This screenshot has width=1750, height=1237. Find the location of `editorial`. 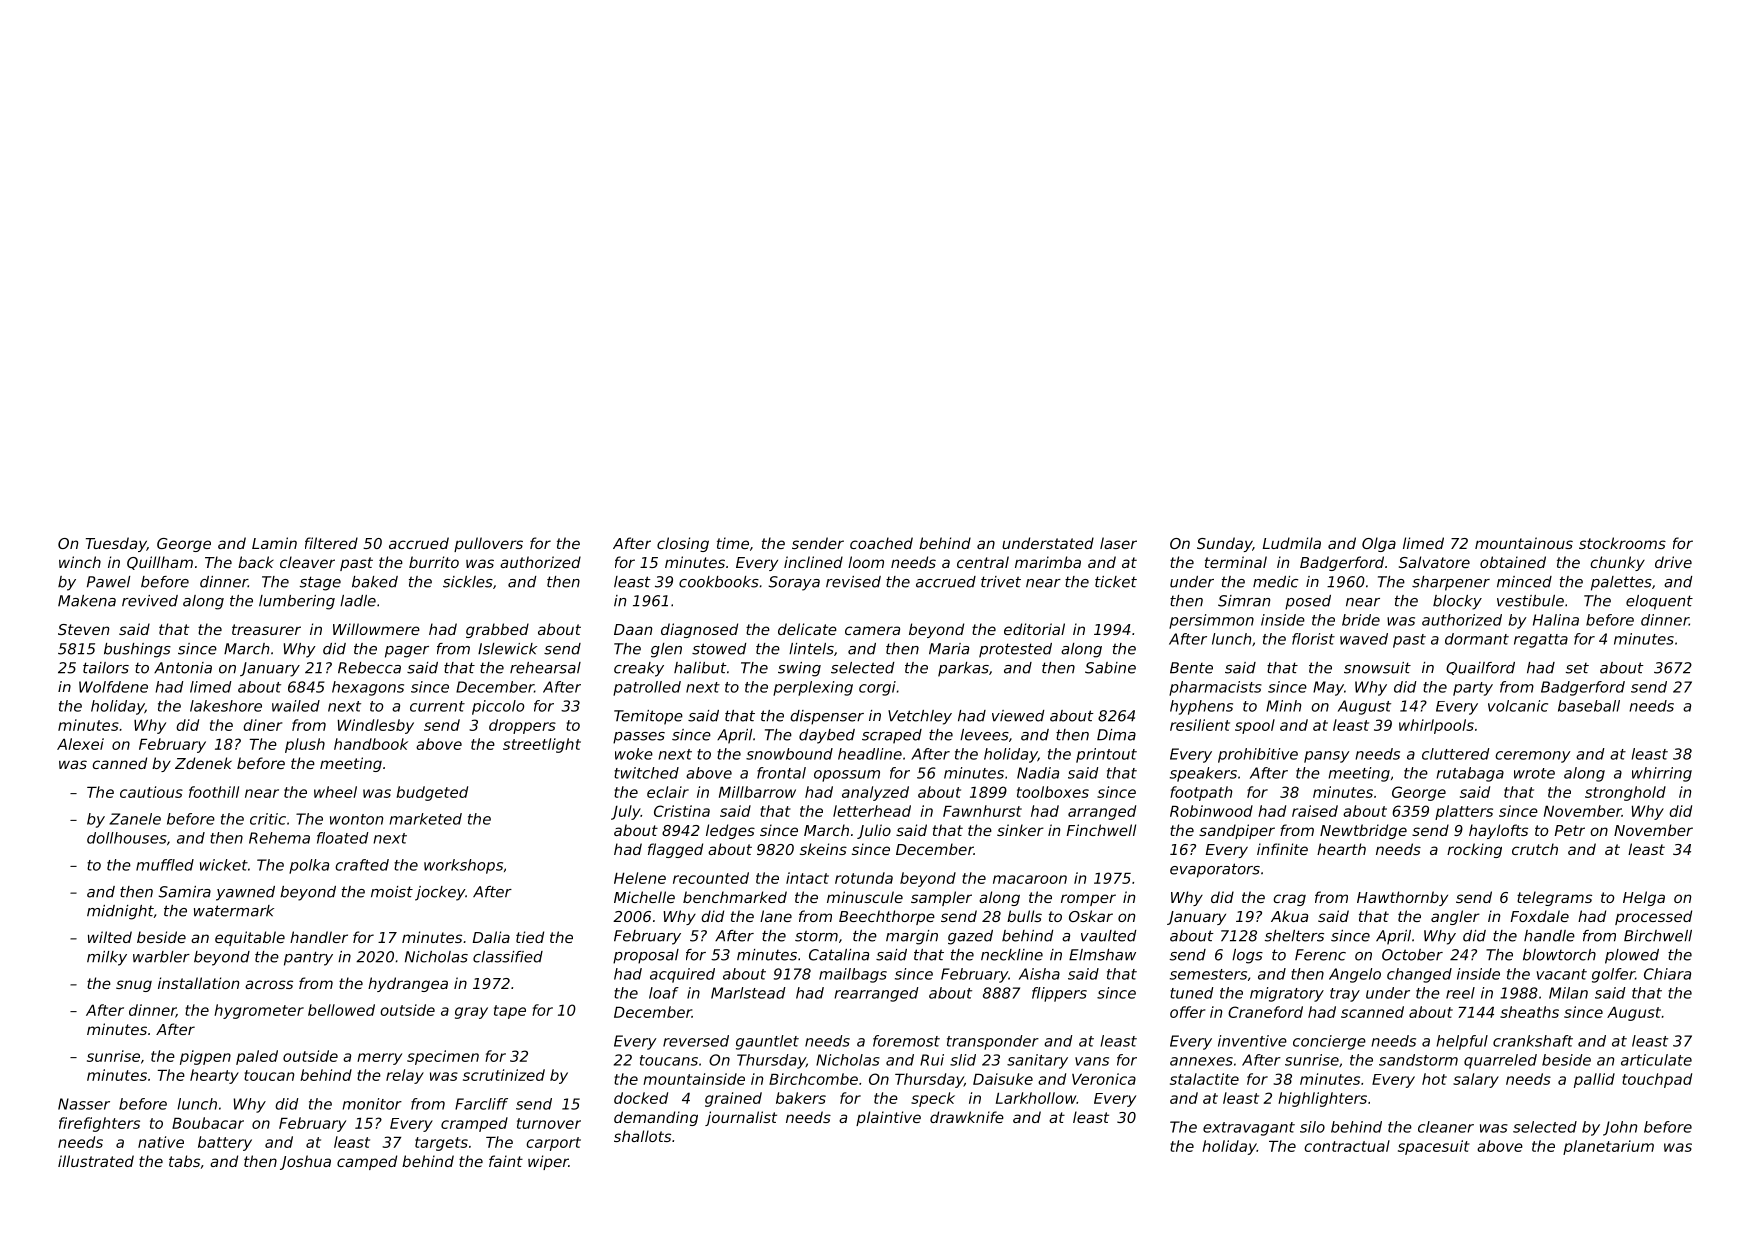

editorial is located at coordinates (1034, 629).
